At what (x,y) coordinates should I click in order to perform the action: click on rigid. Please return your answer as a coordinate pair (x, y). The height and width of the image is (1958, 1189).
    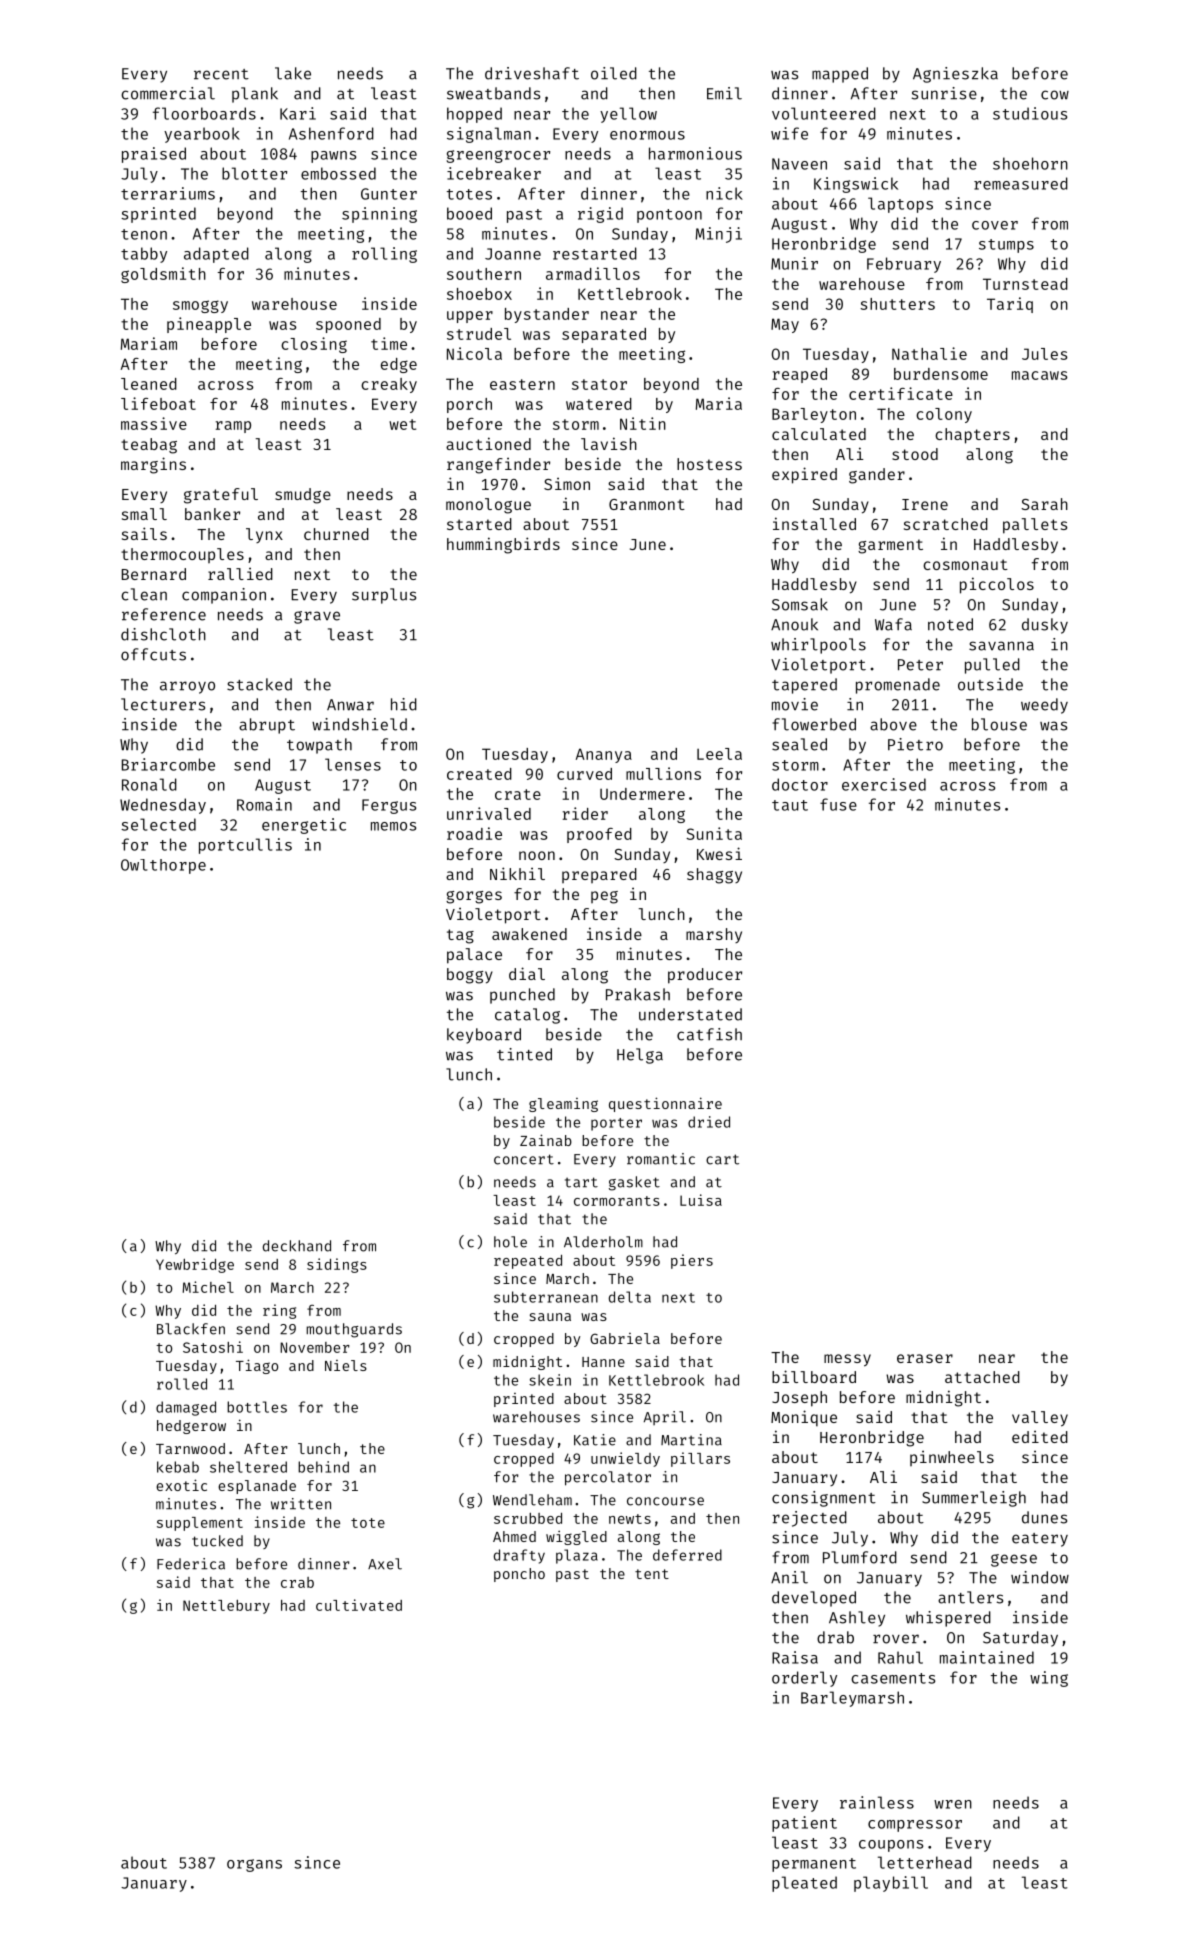
    Looking at the image, I should click on (600, 215).
